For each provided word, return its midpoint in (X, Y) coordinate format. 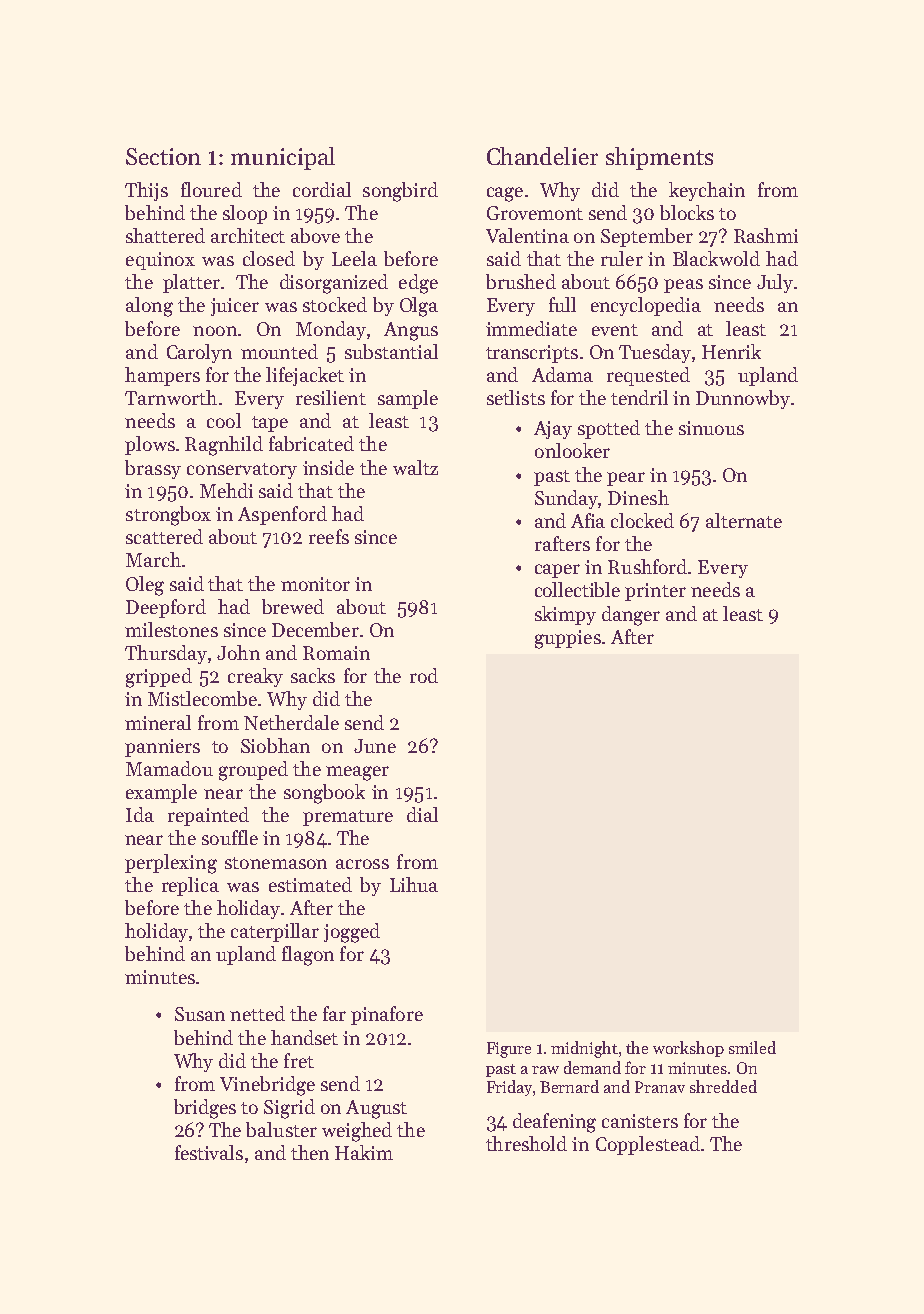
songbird (400, 192)
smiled (752, 1047)
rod (424, 675)
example (161, 793)
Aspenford (282, 515)
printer (655, 592)
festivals (209, 1152)
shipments (659, 158)
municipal (283, 158)
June (375, 746)
